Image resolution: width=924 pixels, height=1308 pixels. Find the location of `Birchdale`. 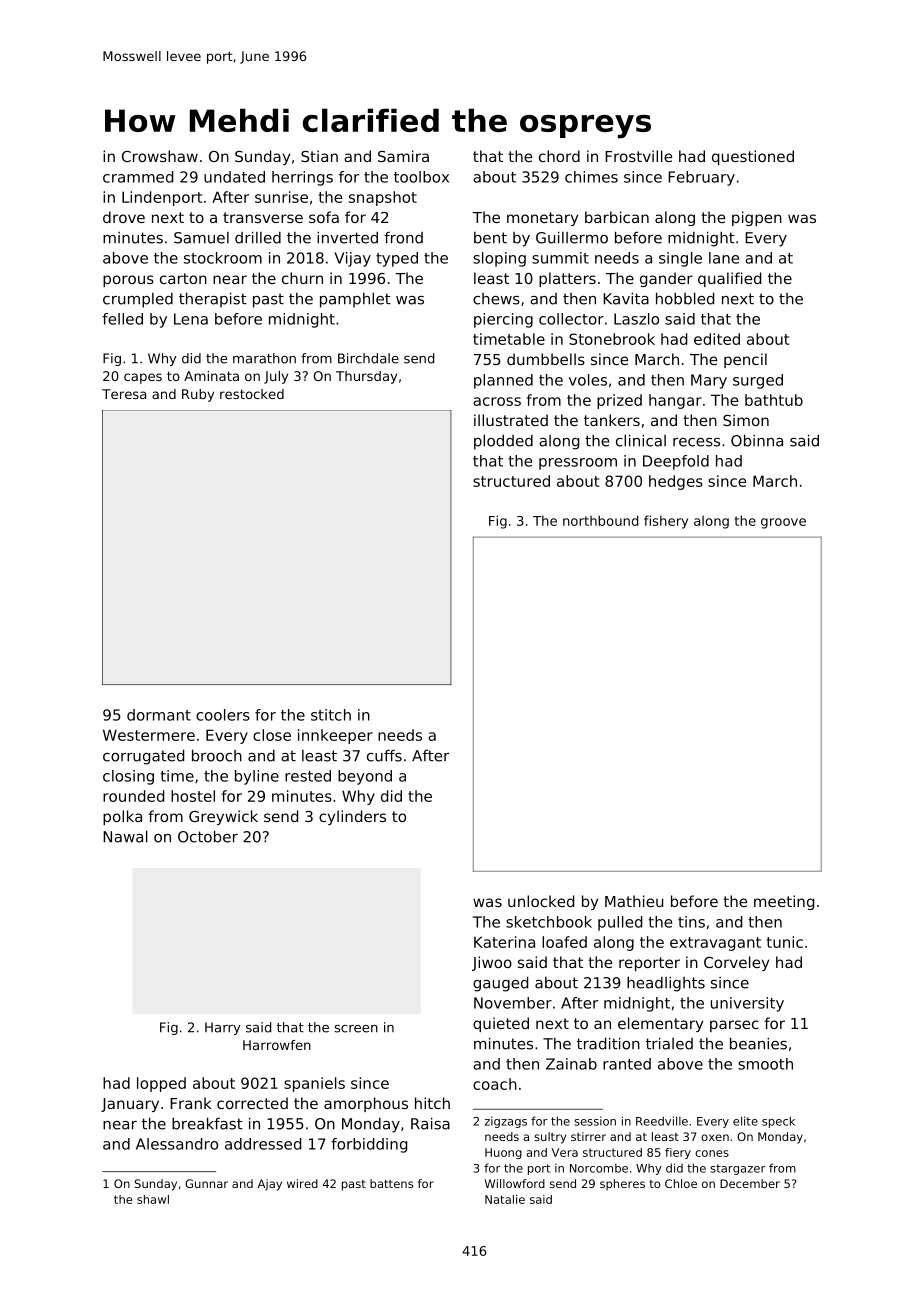

Birchdale is located at coordinates (368, 358).
